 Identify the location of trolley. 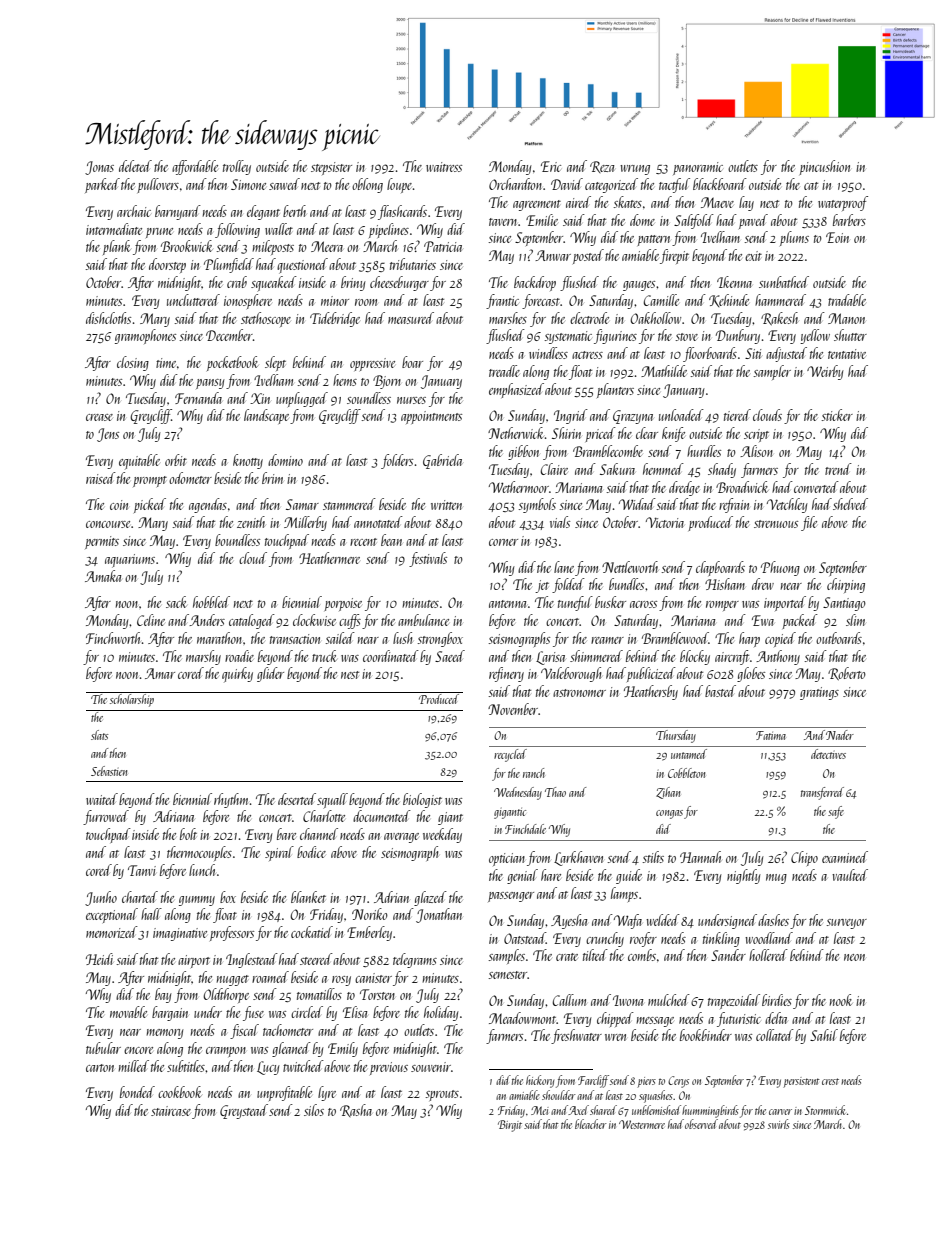
(237, 167).
